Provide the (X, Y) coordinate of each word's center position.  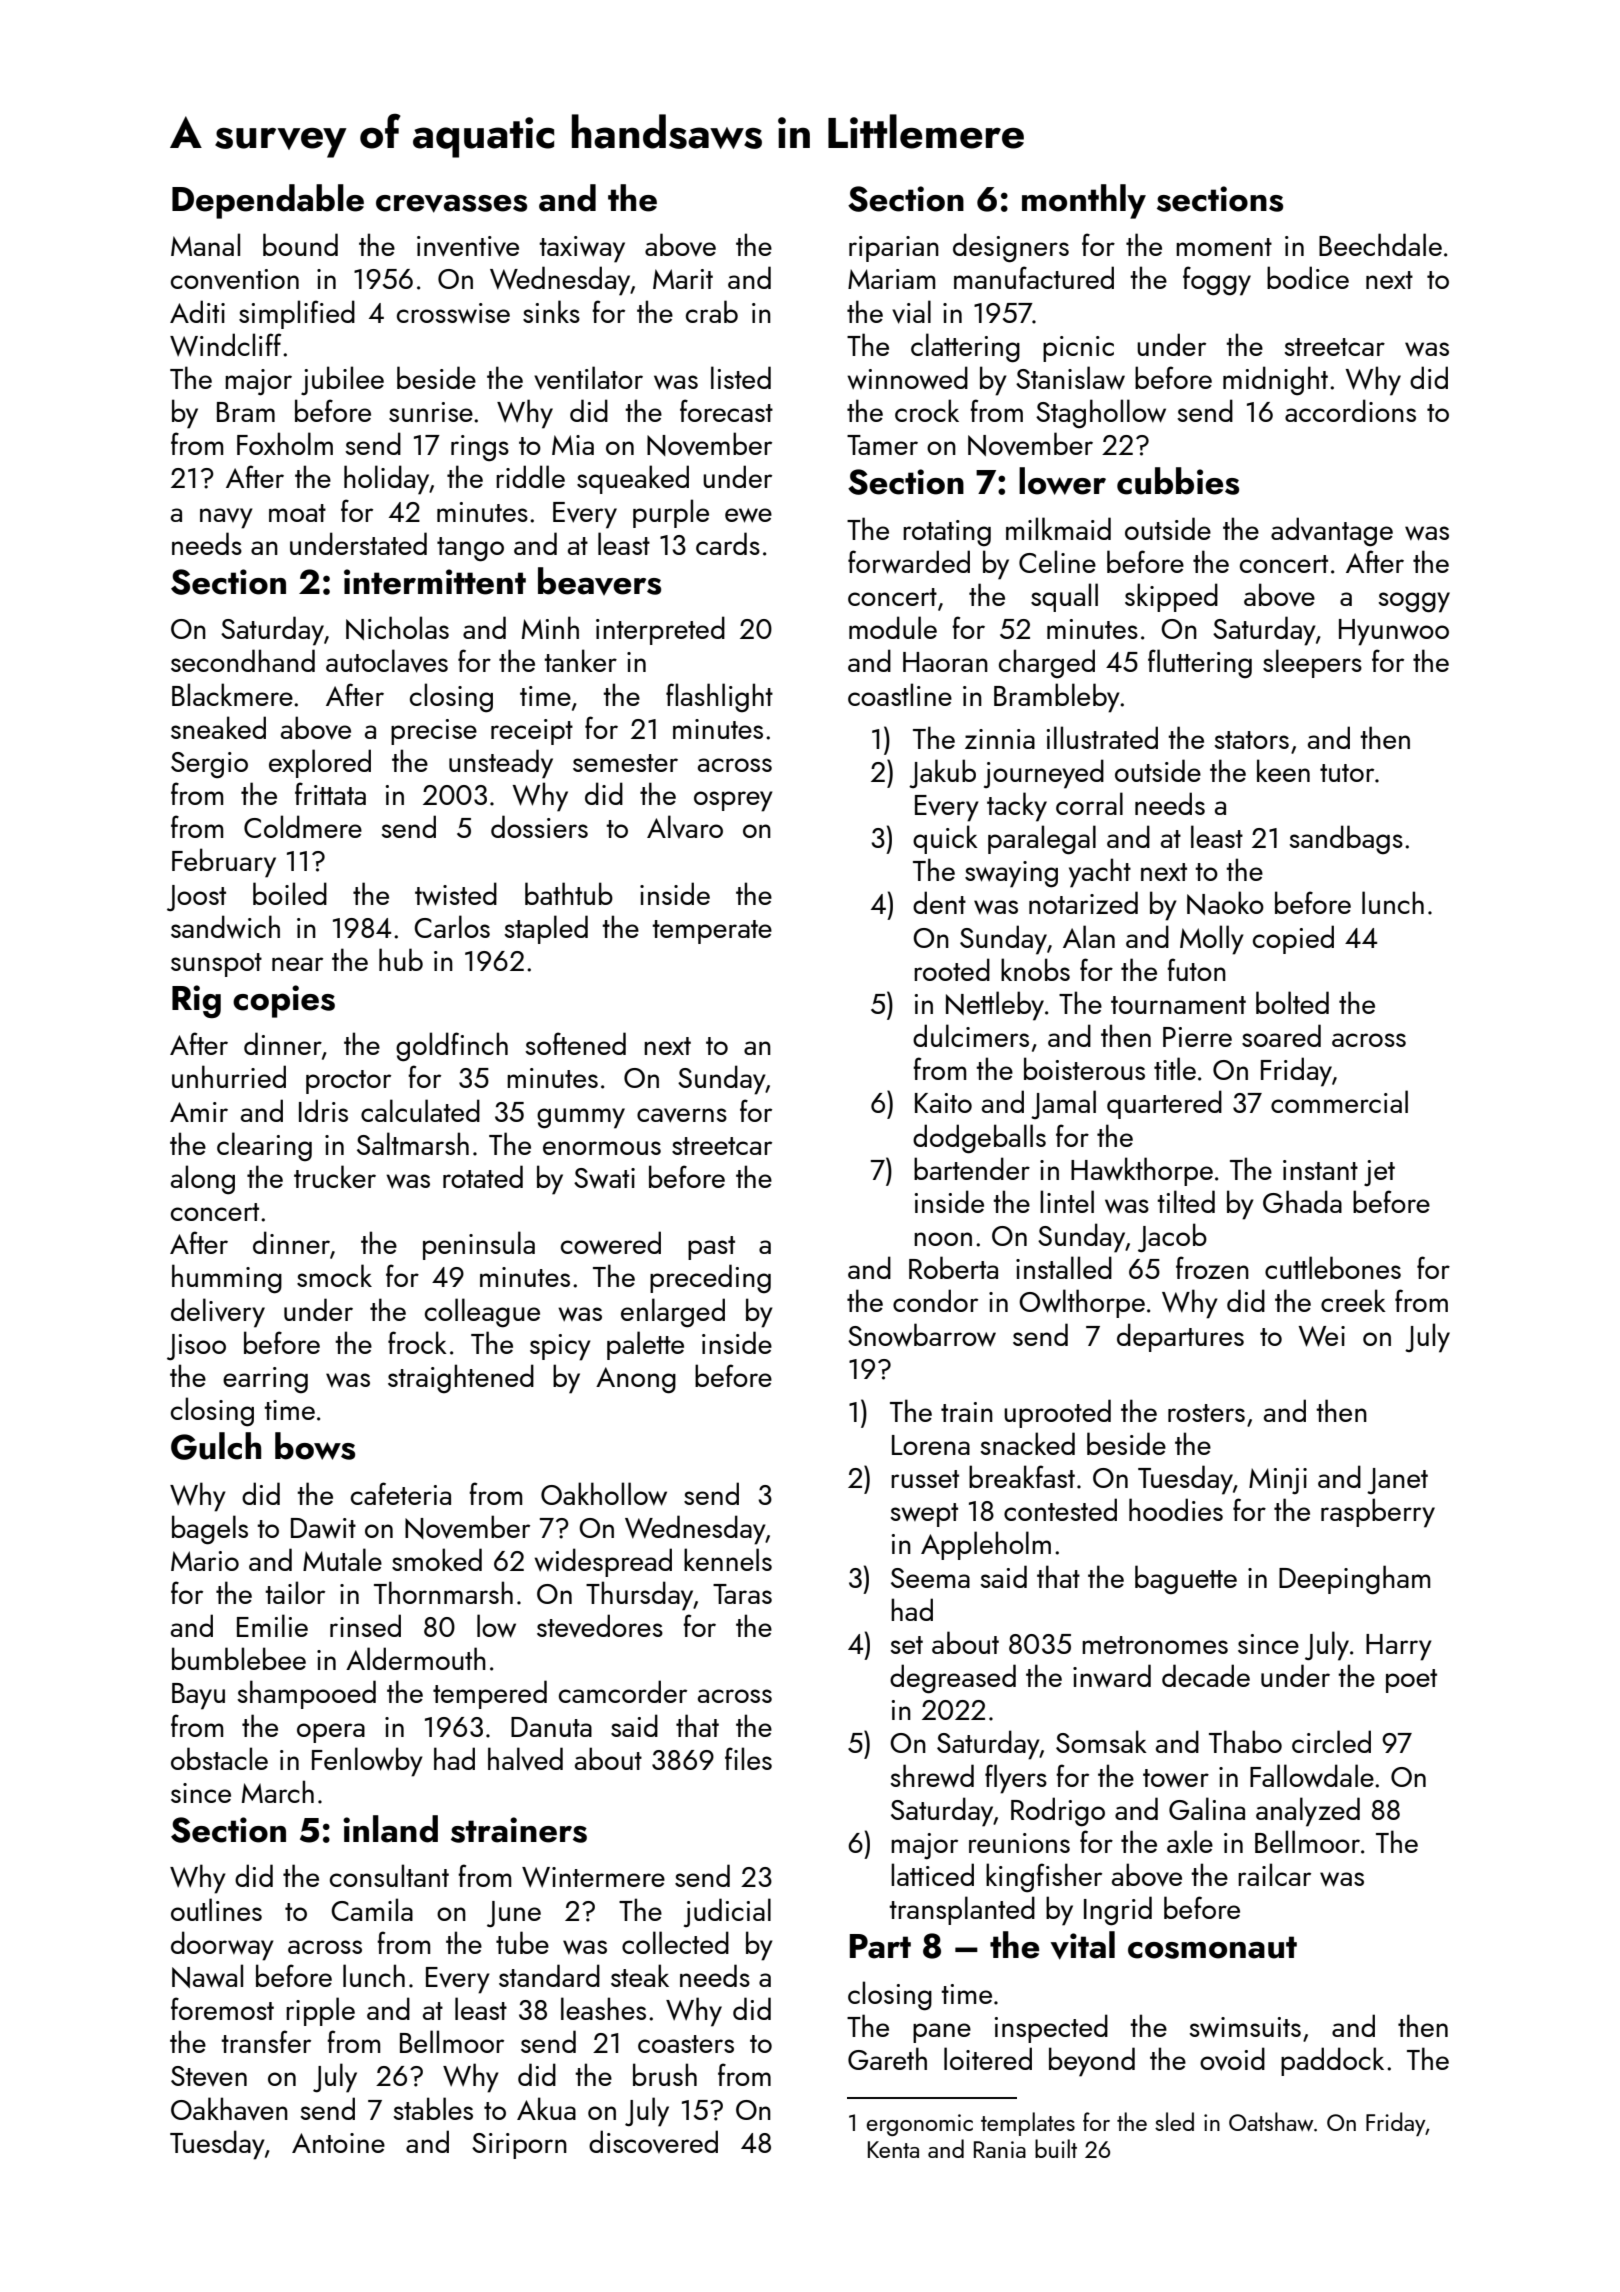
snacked (1028, 1443)
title (1175, 1068)
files (748, 1758)
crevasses (451, 204)
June (514, 1914)
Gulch (216, 1446)
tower (1176, 1778)
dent (939, 902)
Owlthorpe (1082, 1303)
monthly (1084, 201)
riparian (894, 249)
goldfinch (452, 1047)
